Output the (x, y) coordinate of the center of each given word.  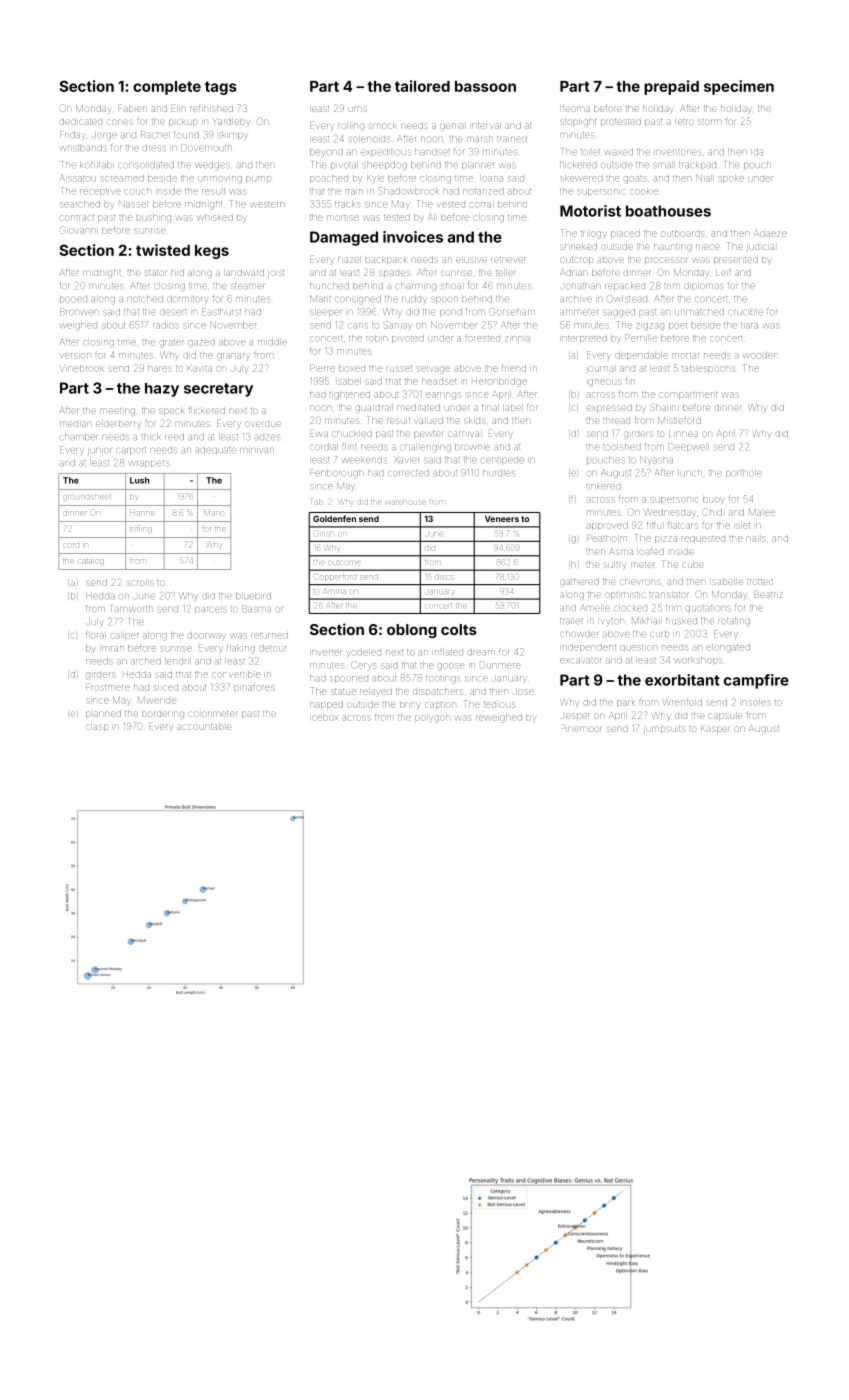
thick (151, 437)
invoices (413, 237)
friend (514, 369)
